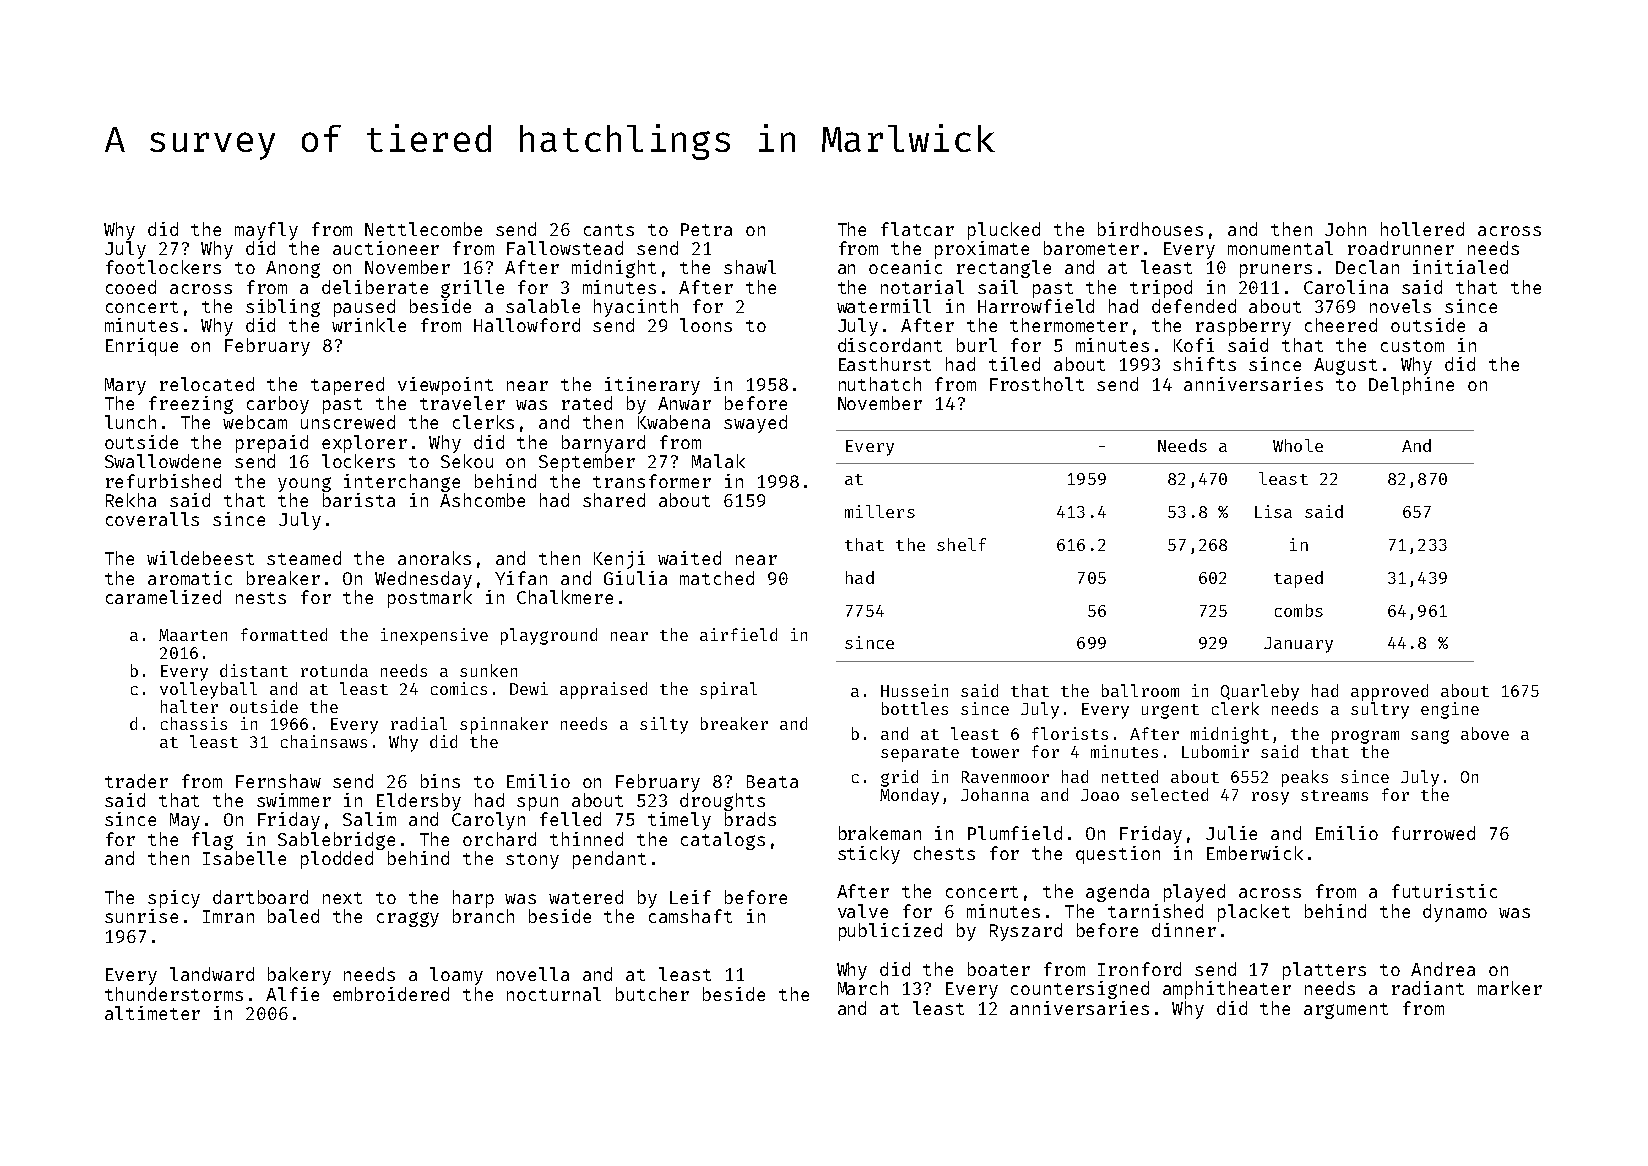  I want to click on mayfly, so click(266, 231).
